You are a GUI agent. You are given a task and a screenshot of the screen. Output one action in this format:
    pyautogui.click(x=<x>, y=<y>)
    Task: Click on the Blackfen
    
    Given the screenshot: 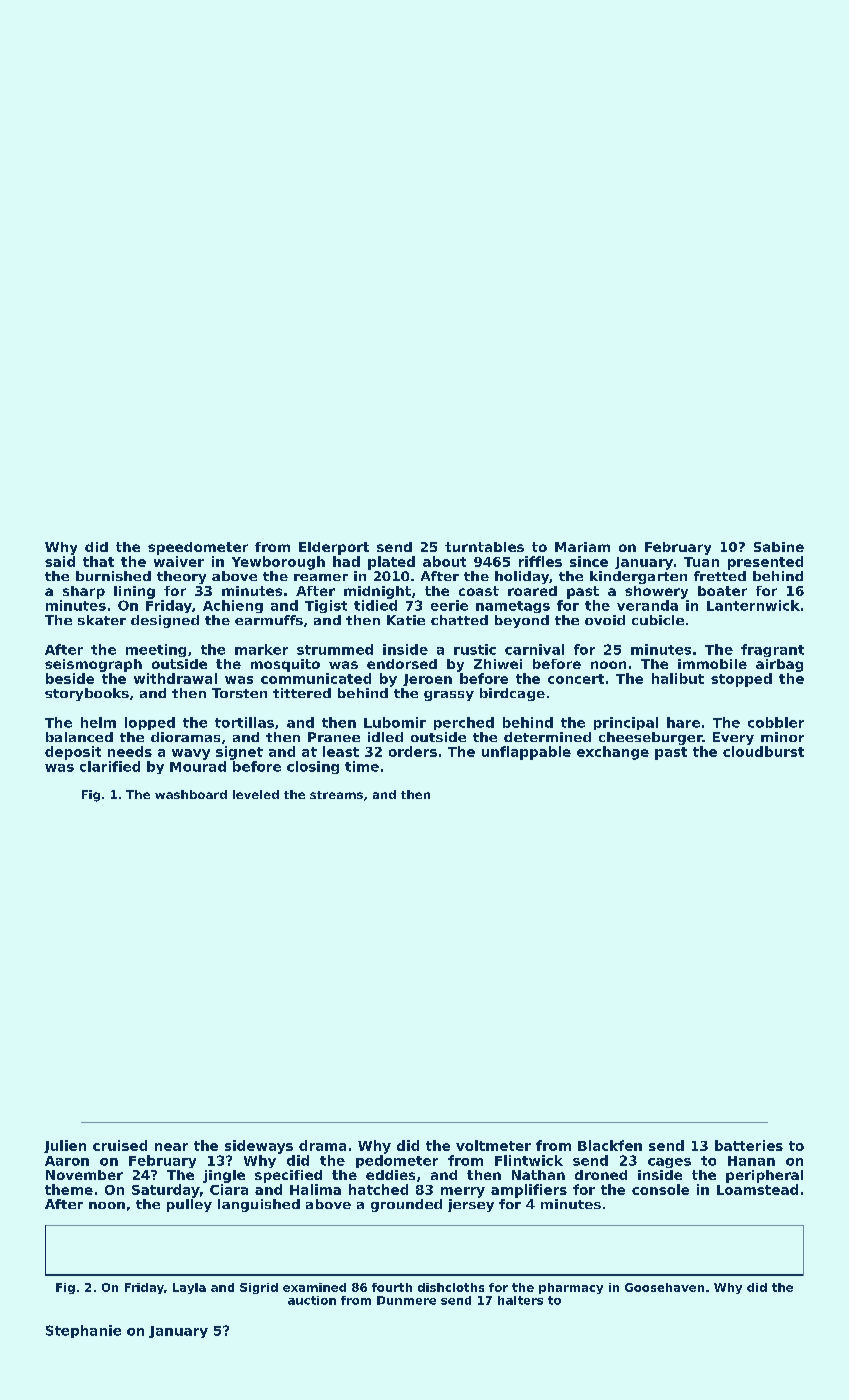 What is the action you would take?
    pyautogui.click(x=610, y=1145)
